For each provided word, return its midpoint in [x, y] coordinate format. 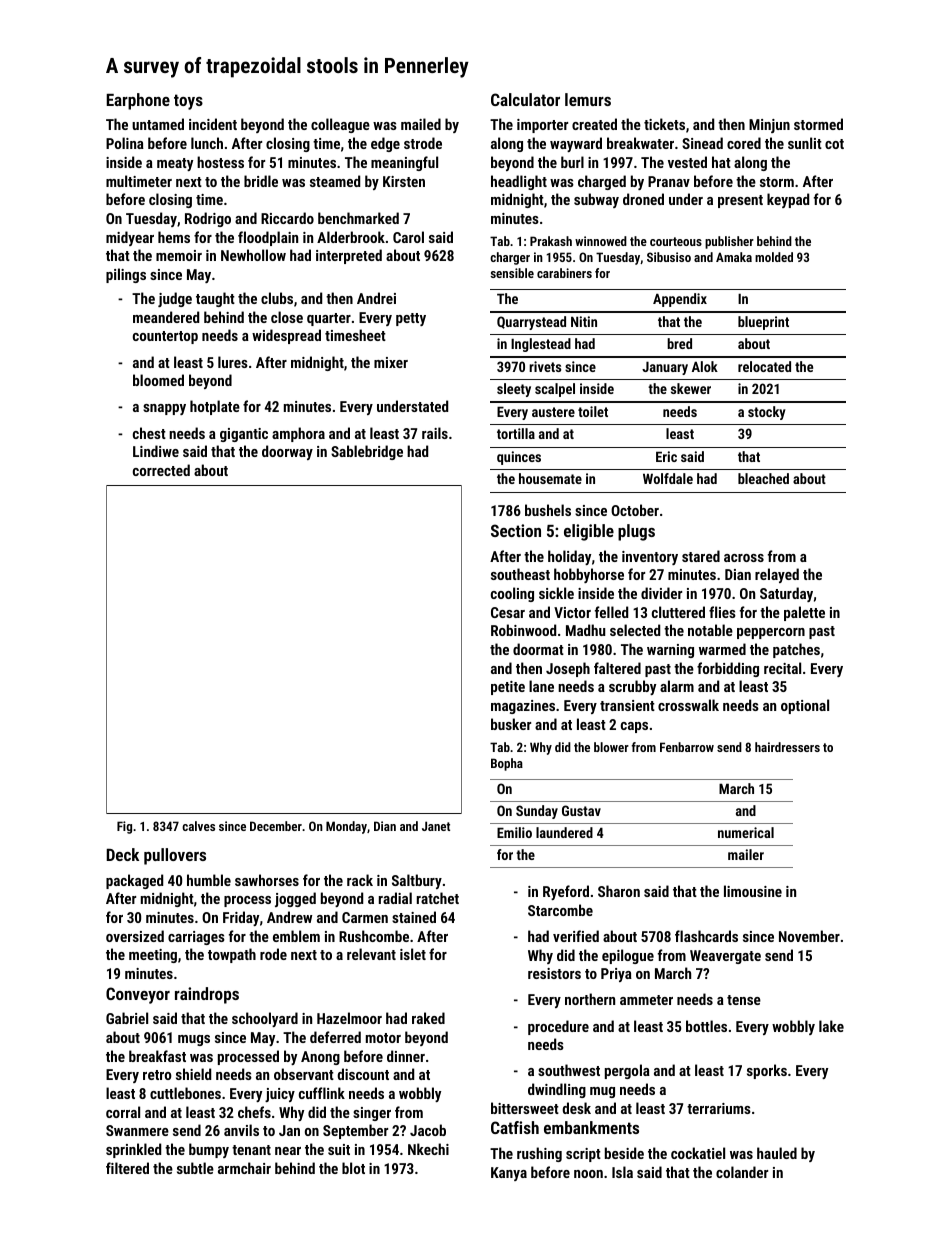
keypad [788, 200]
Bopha [507, 764]
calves [198, 826]
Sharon [619, 891]
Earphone [138, 101]
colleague [340, 125]
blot [353, 1168]
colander [742, 1172]
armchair [244, 1168]
